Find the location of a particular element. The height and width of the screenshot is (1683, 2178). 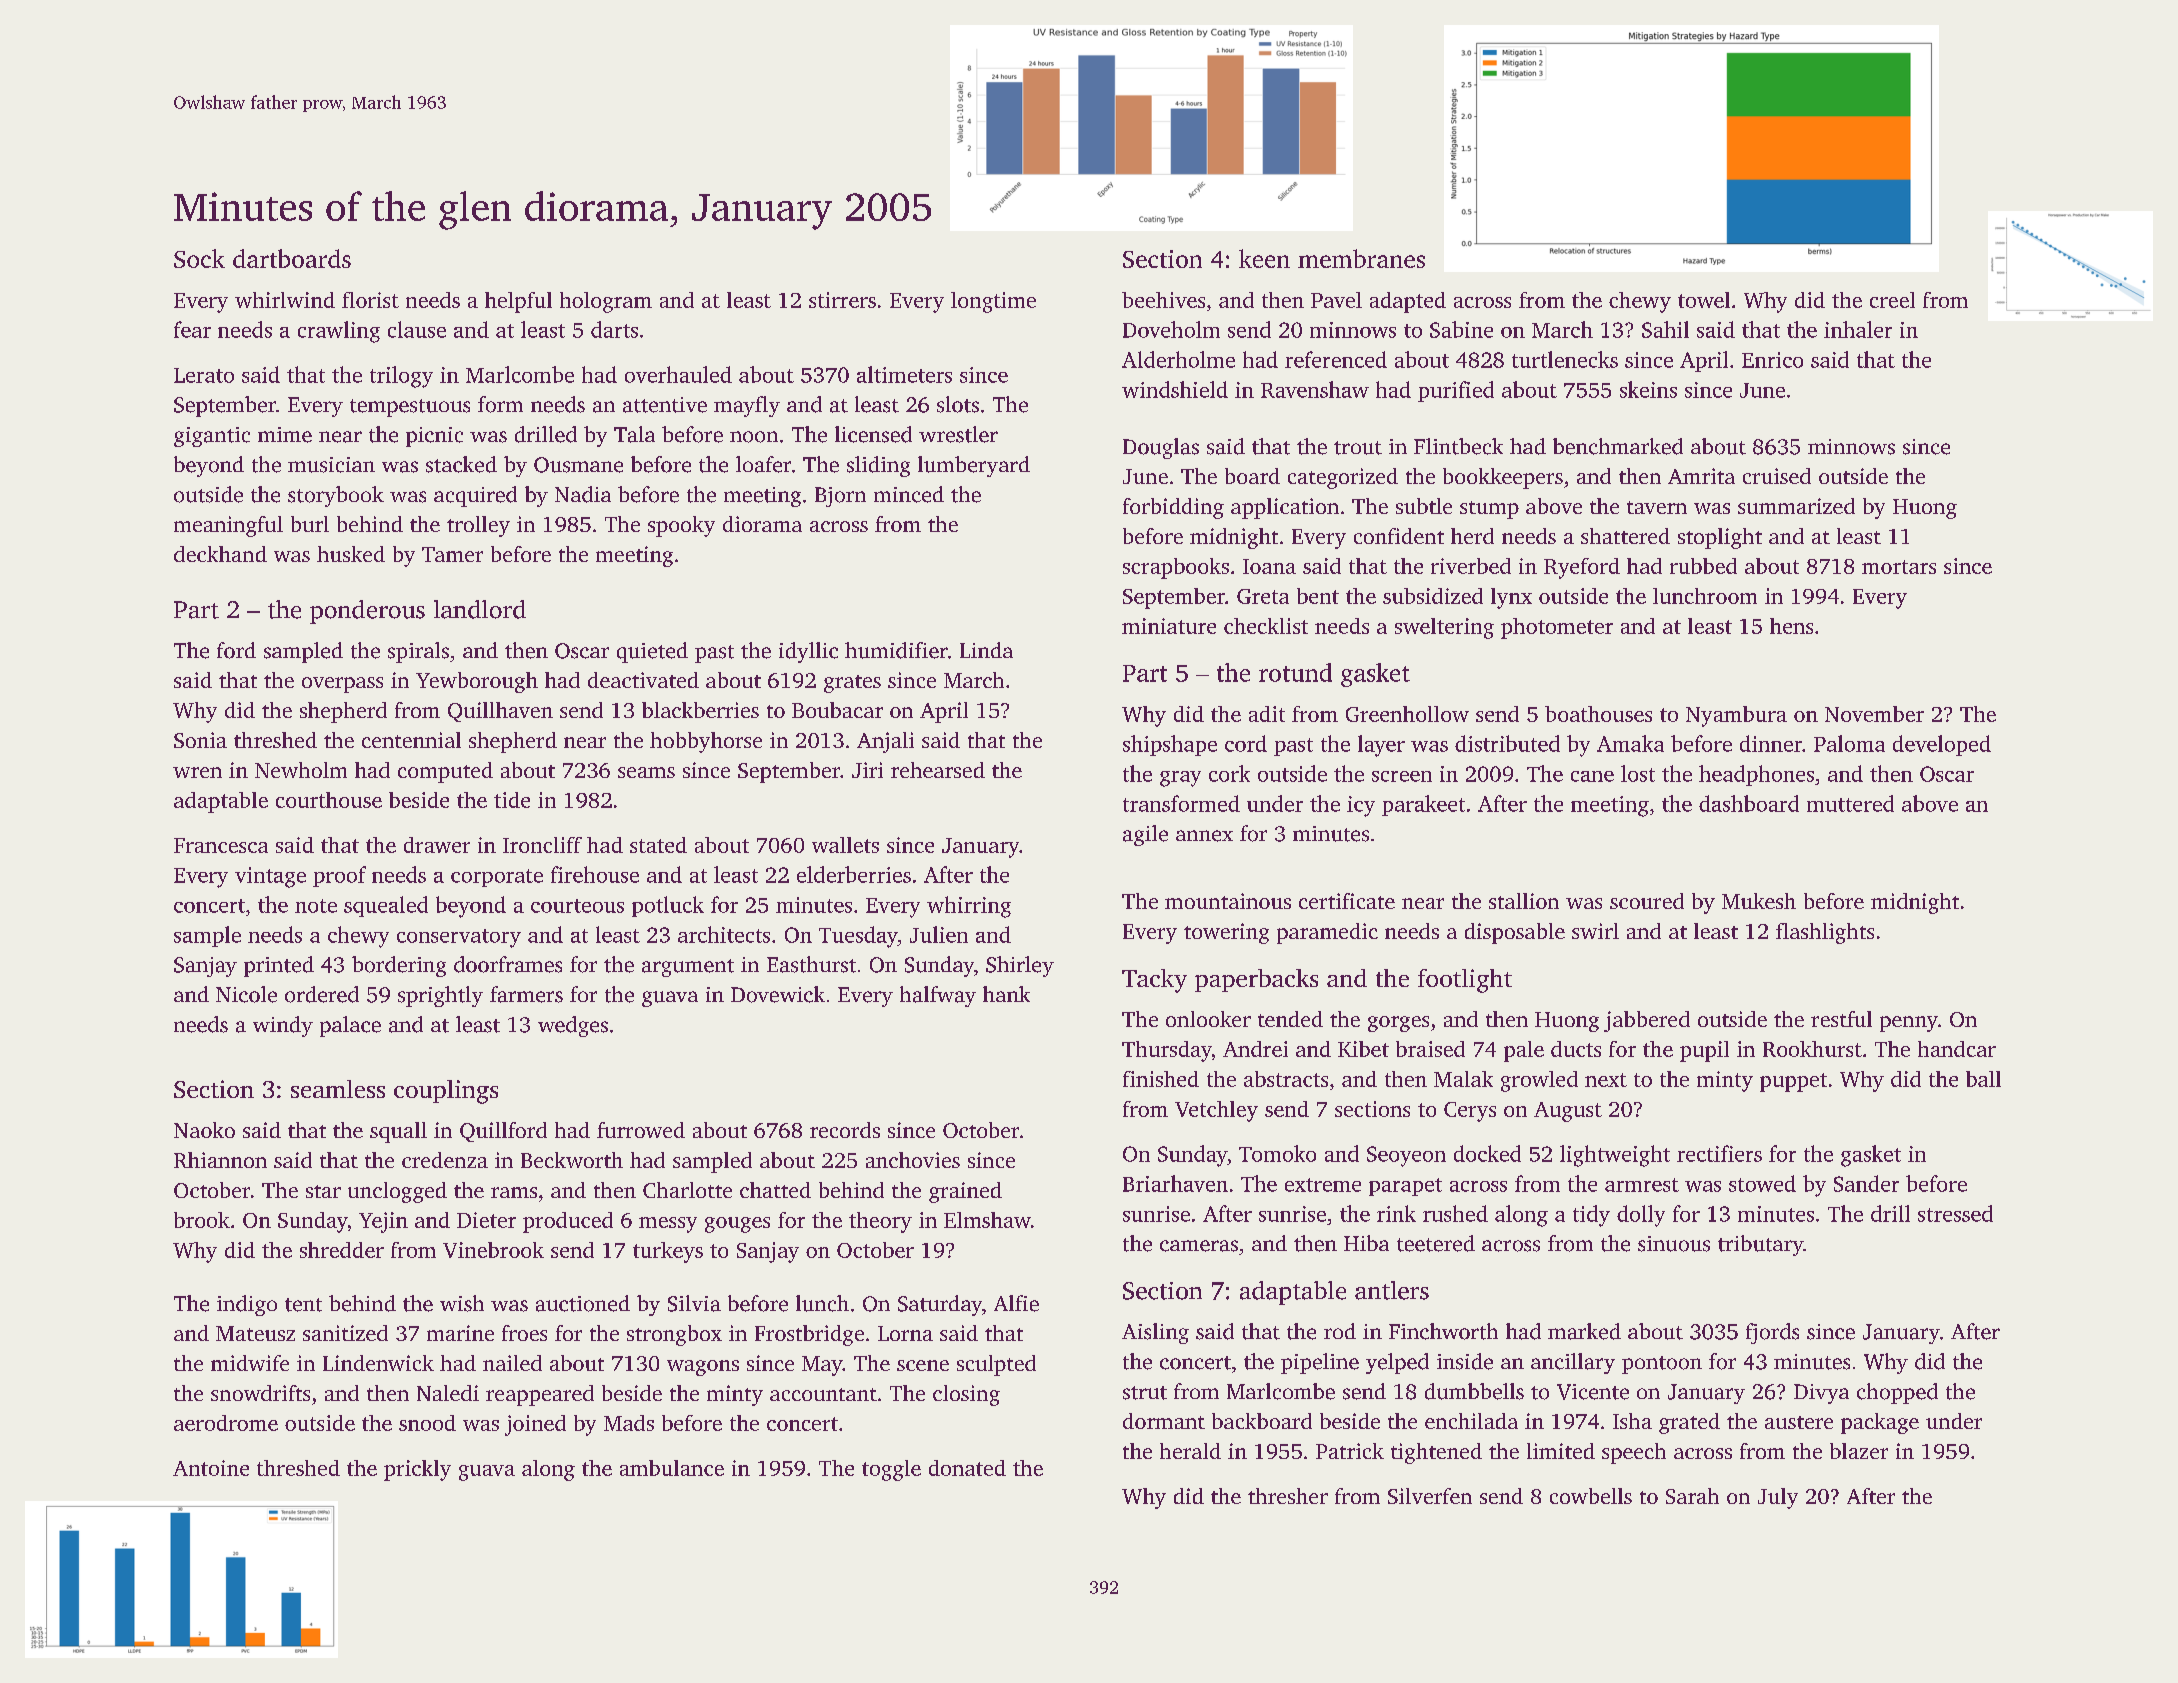

Sock is located at coordinates (199, 258).
